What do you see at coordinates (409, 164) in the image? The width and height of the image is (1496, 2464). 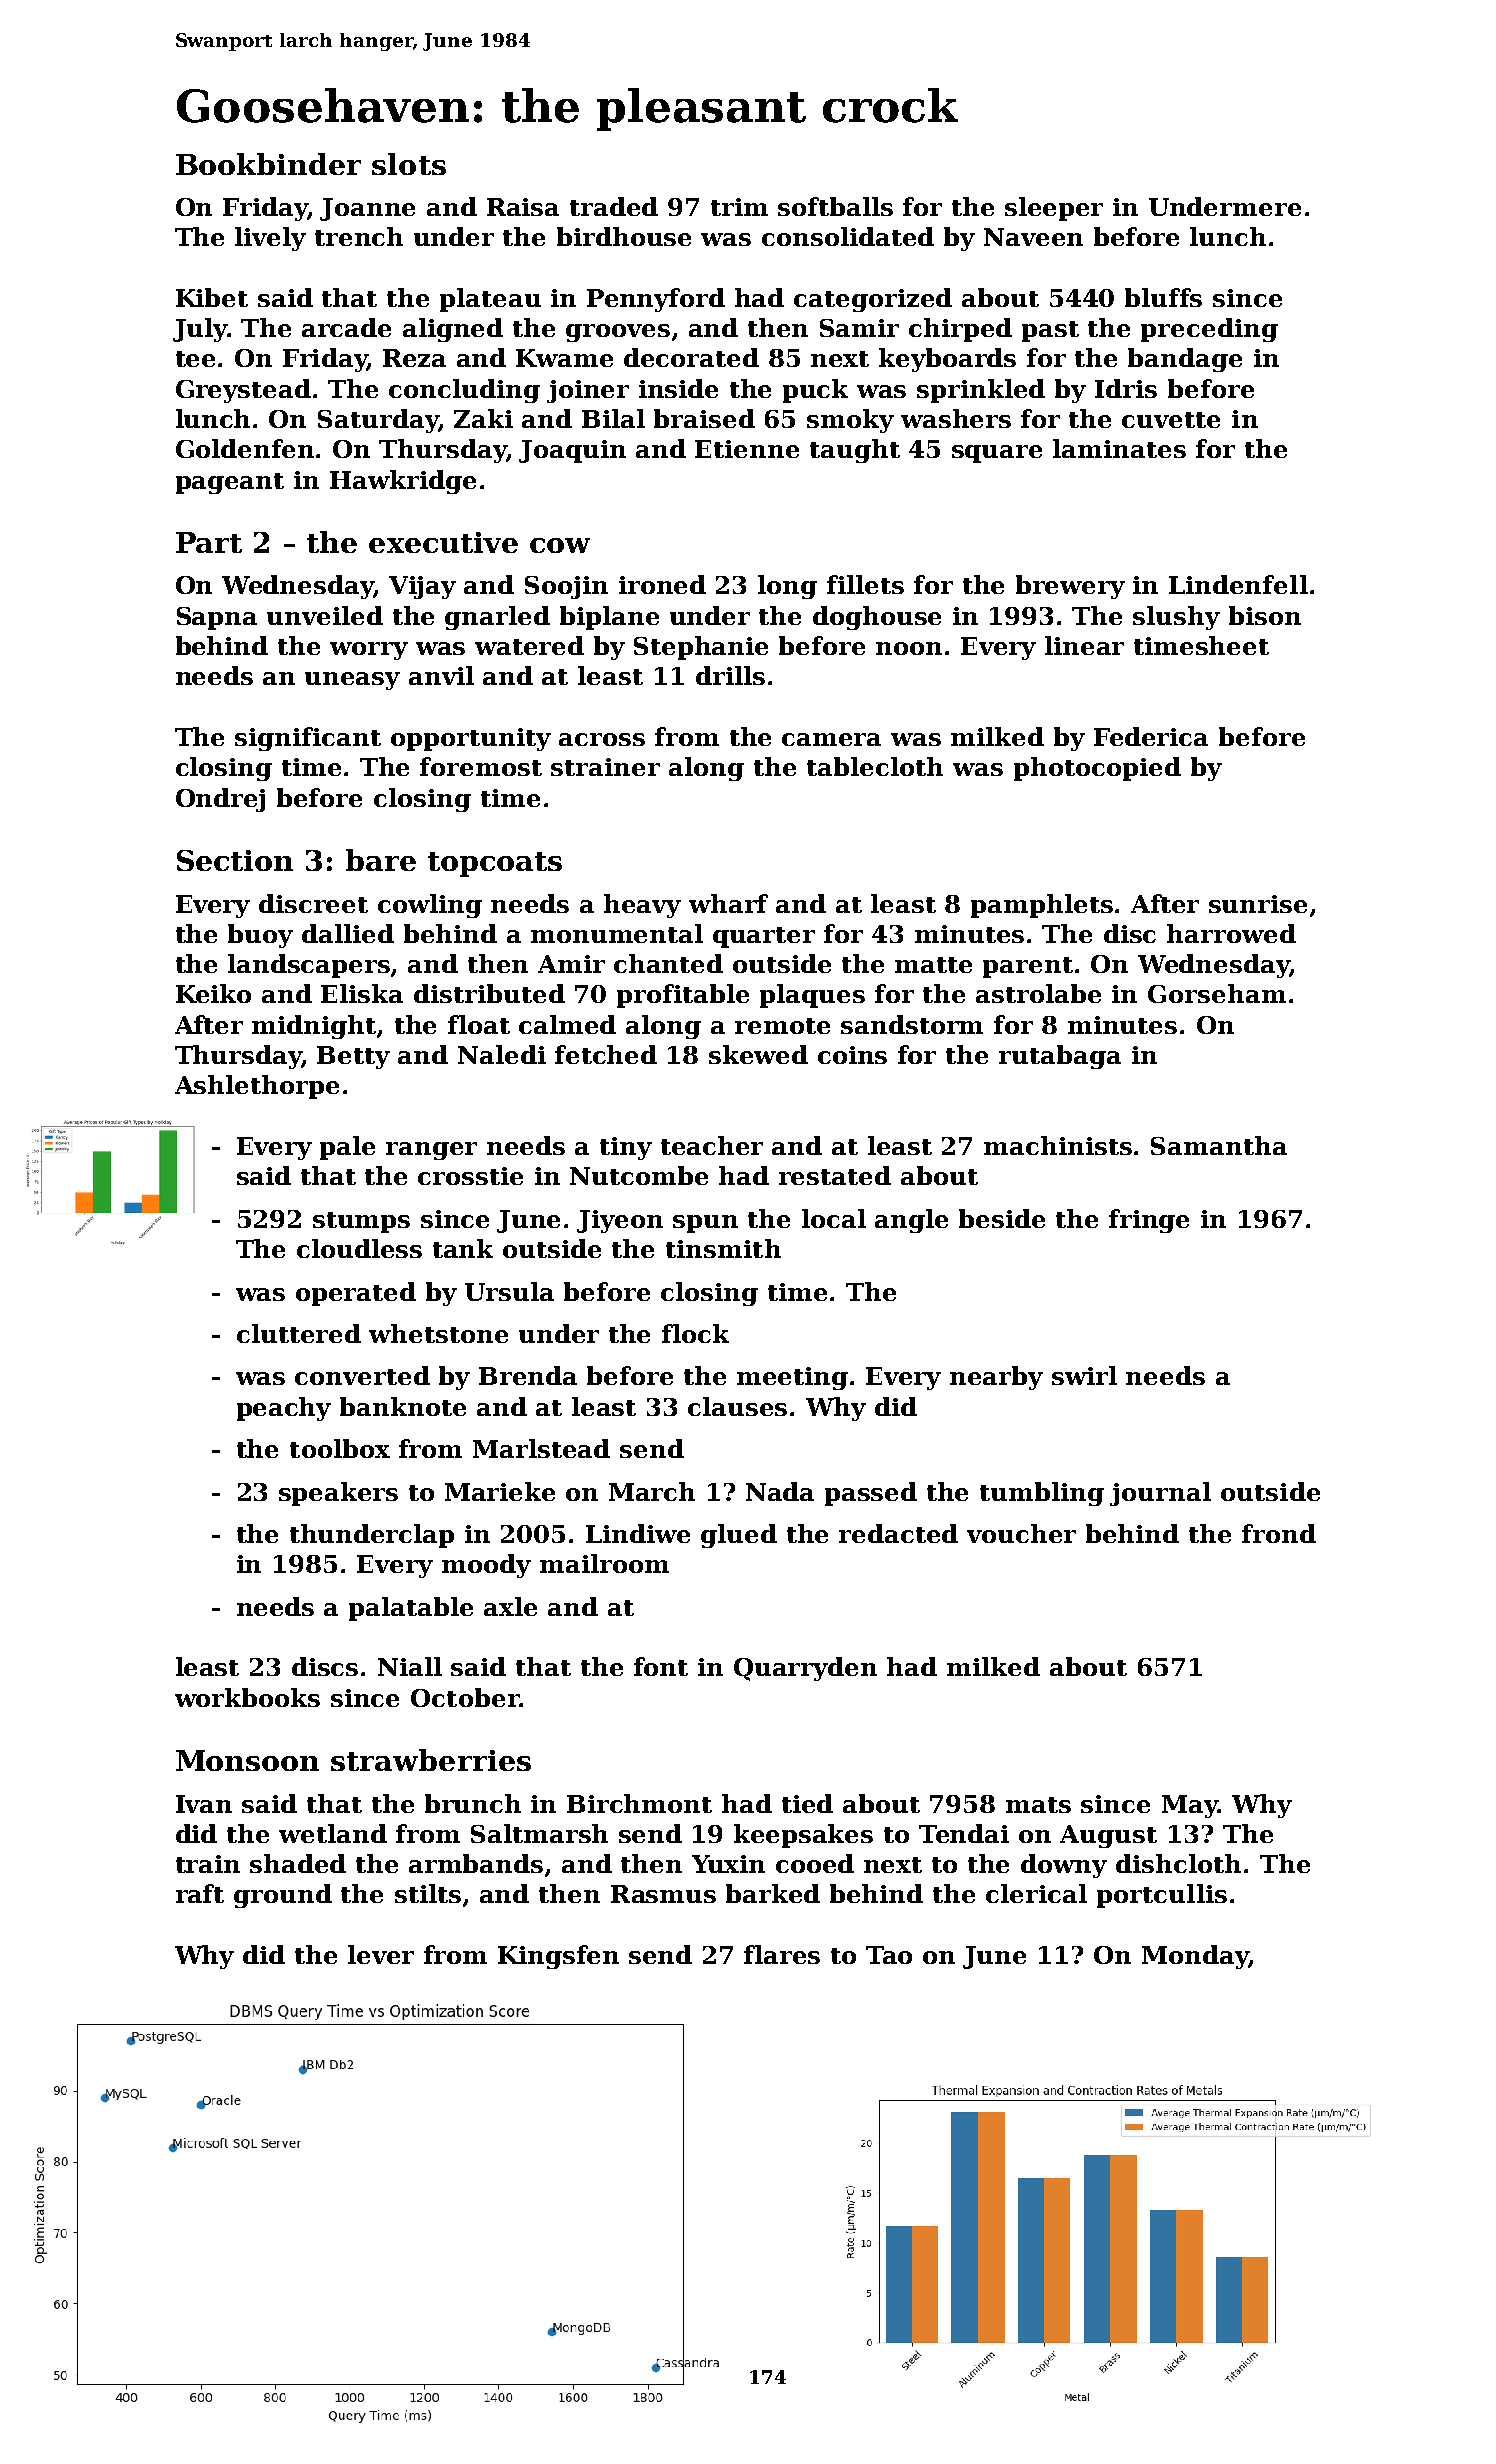 I see `slots` at bounding box center [409, 164].
